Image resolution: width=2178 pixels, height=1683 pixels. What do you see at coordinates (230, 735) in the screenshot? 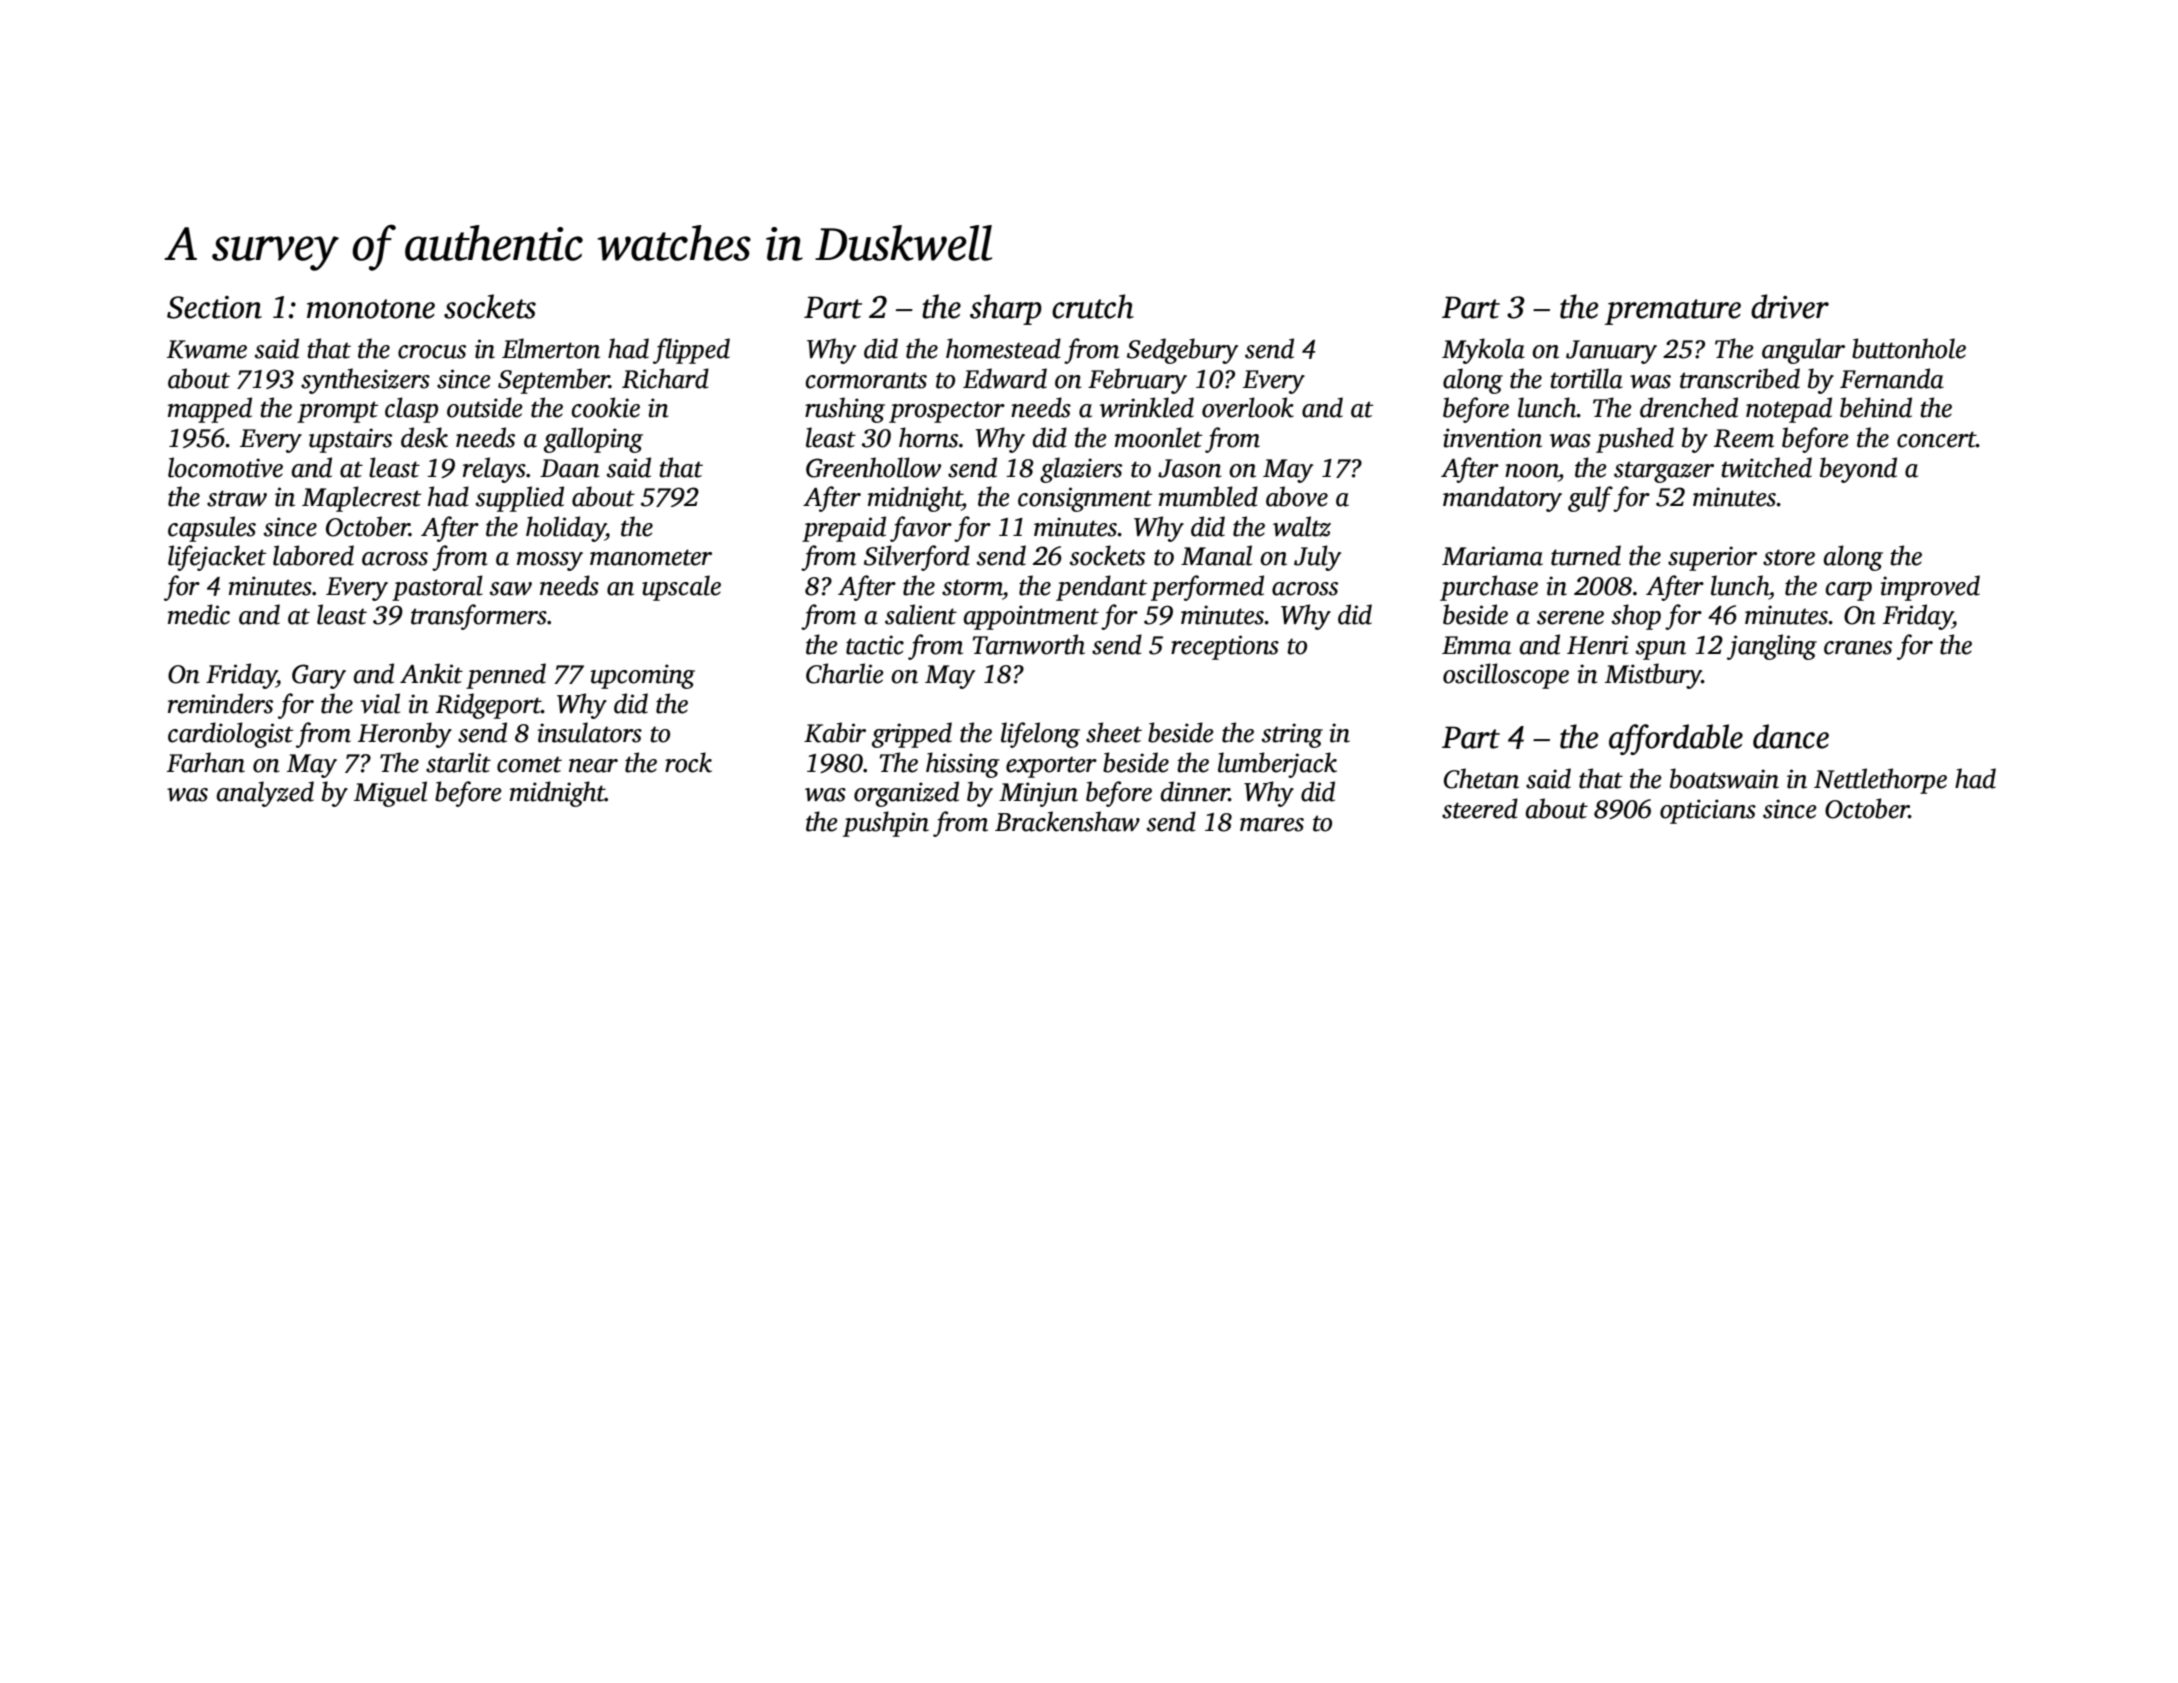
I see `cardiologist` at bounding box center [230, 735].
